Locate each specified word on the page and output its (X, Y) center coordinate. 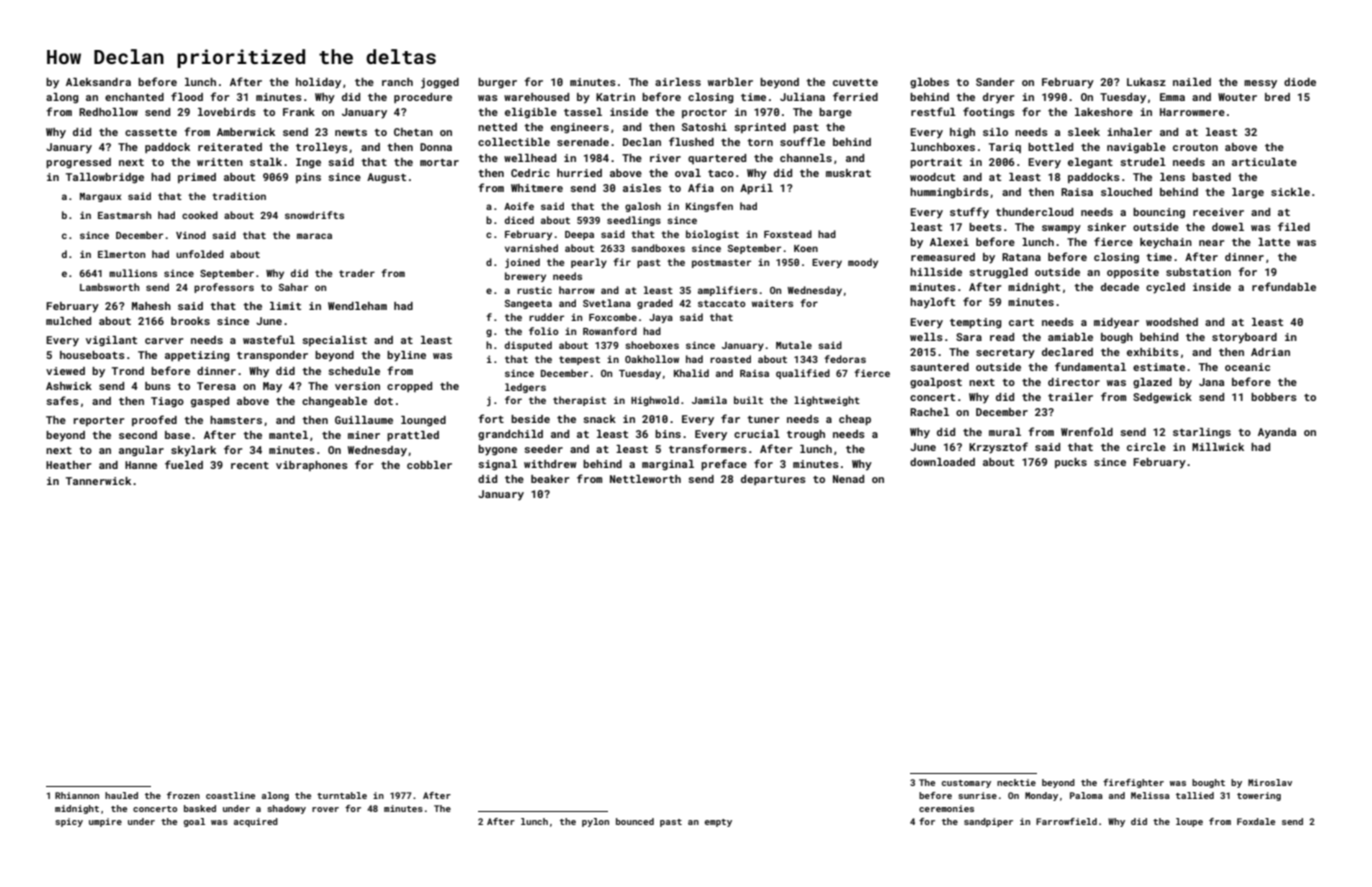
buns (158, 386)
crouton (1195, 147)
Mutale (794, 345)
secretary (1005, 354)
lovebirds (227, 112)
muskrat (848, 173)
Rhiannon (77, 795)
